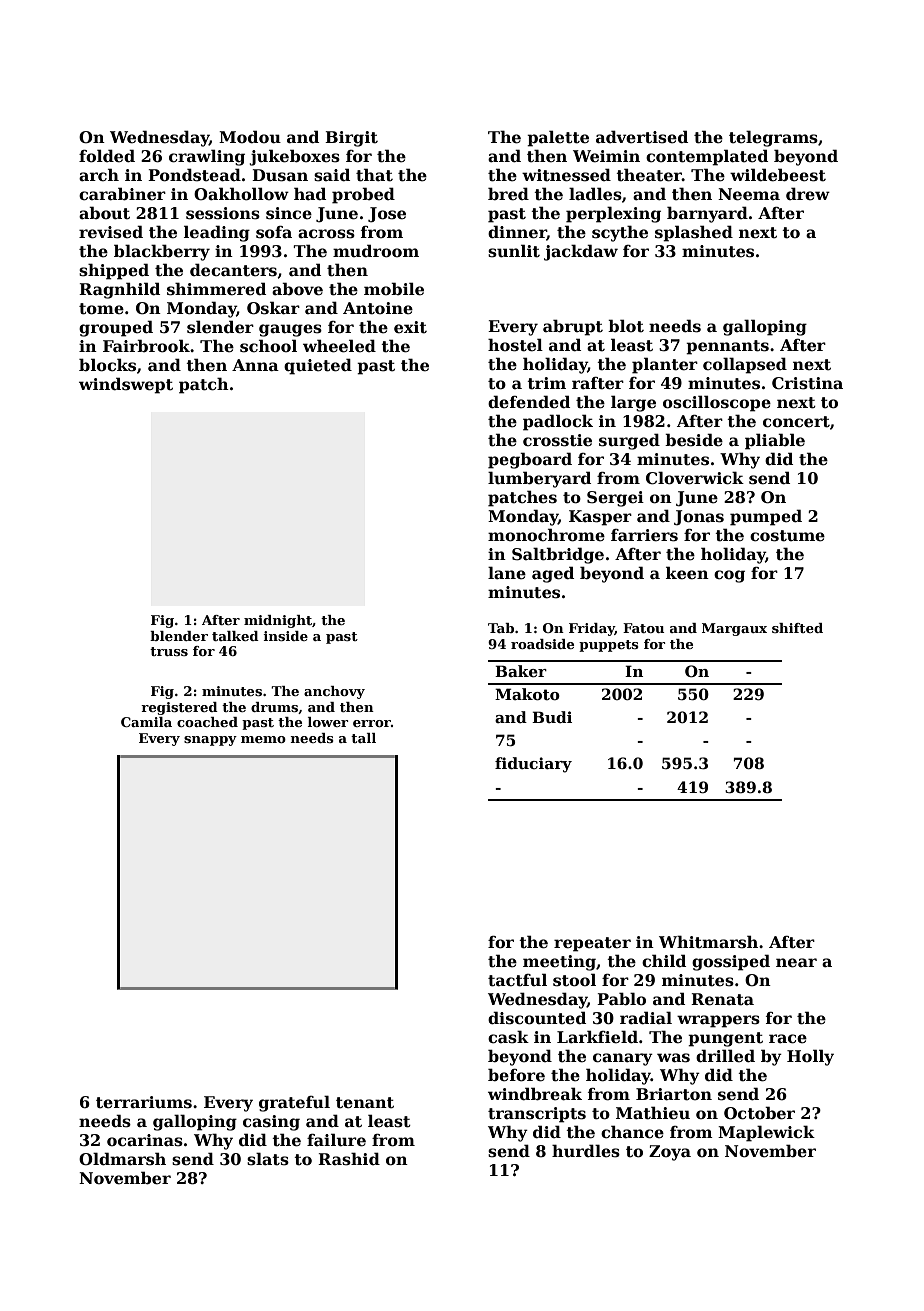  Describe the element at coordinates (194, 175) in the page. I see `Pondstead` at that location.
